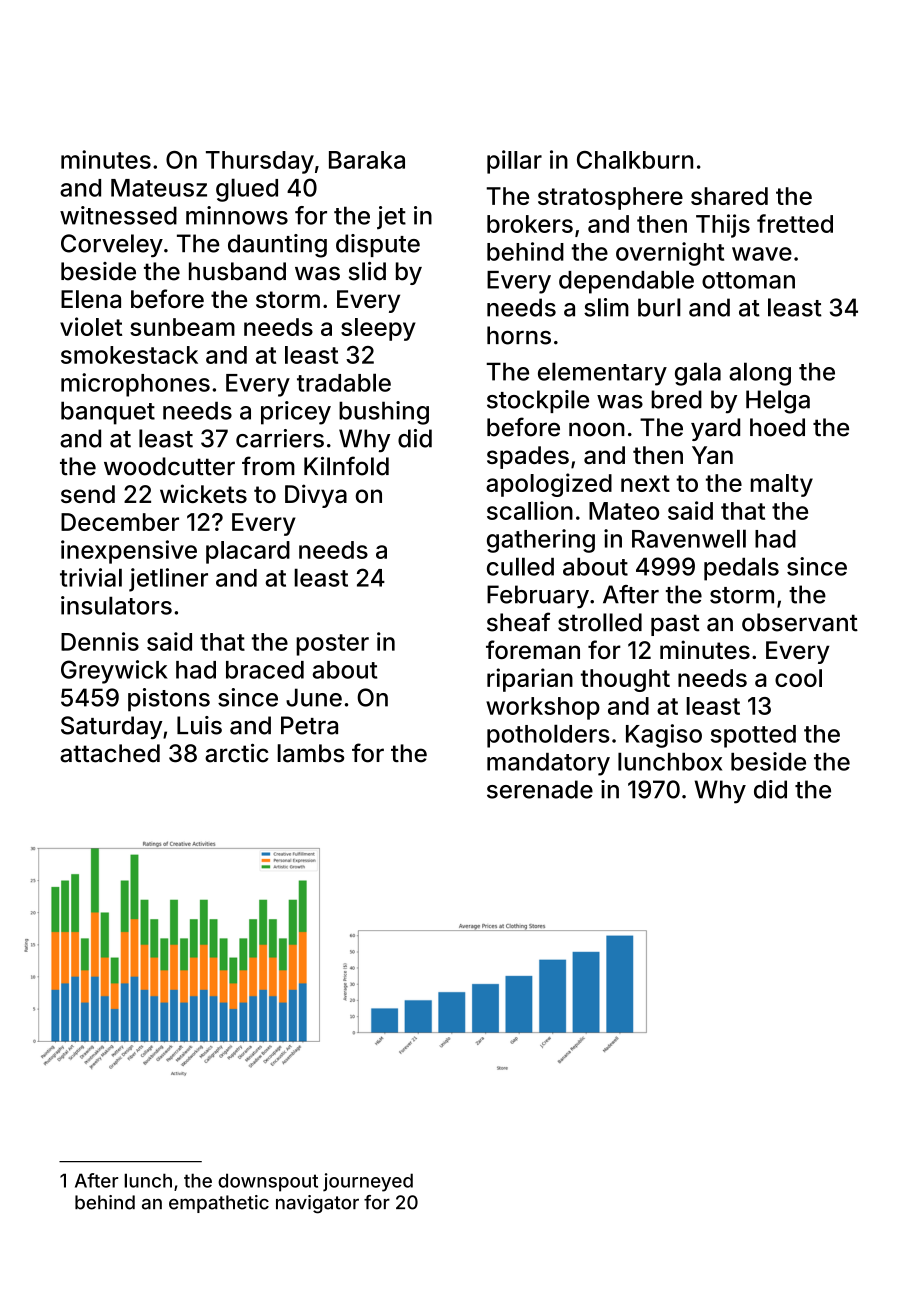 This image has height=1311, width=924. I want to click on Chalkburn, so click(635, 160).
